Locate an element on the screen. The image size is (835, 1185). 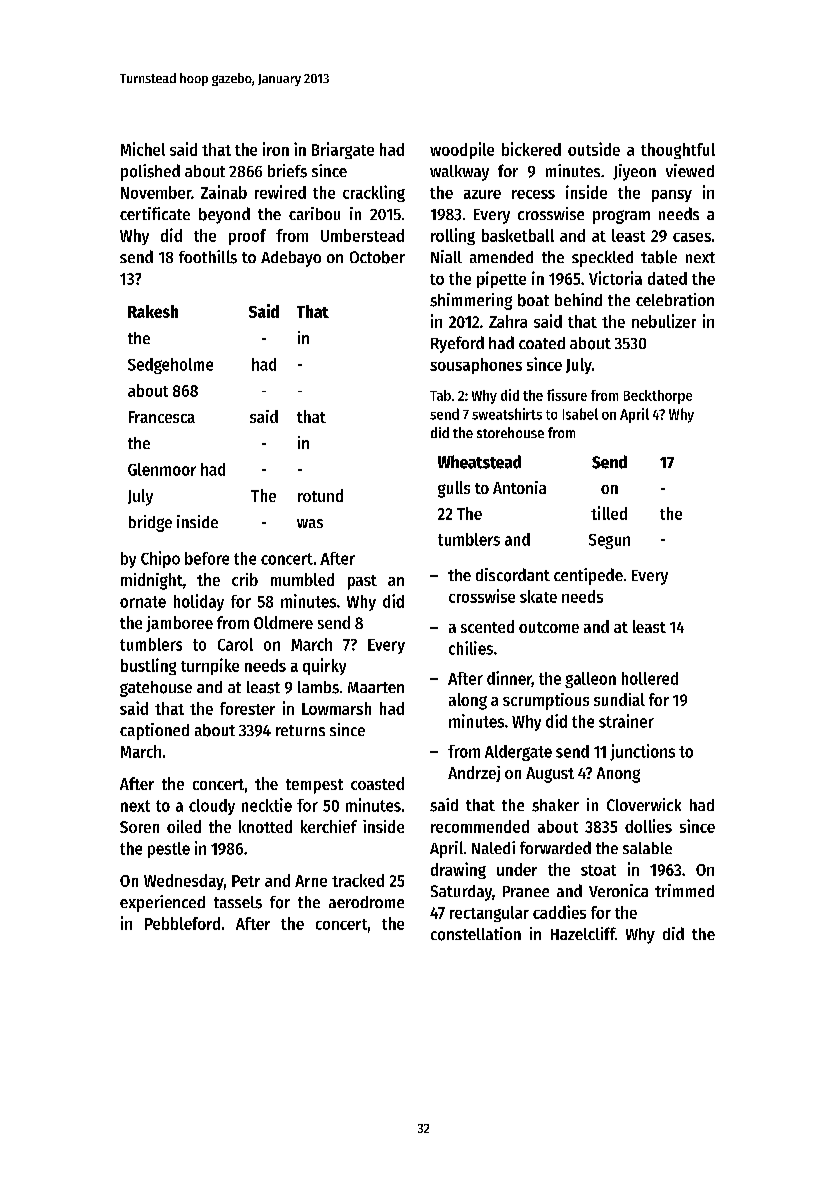
nebulizer is located at coordinates (664, 321).
